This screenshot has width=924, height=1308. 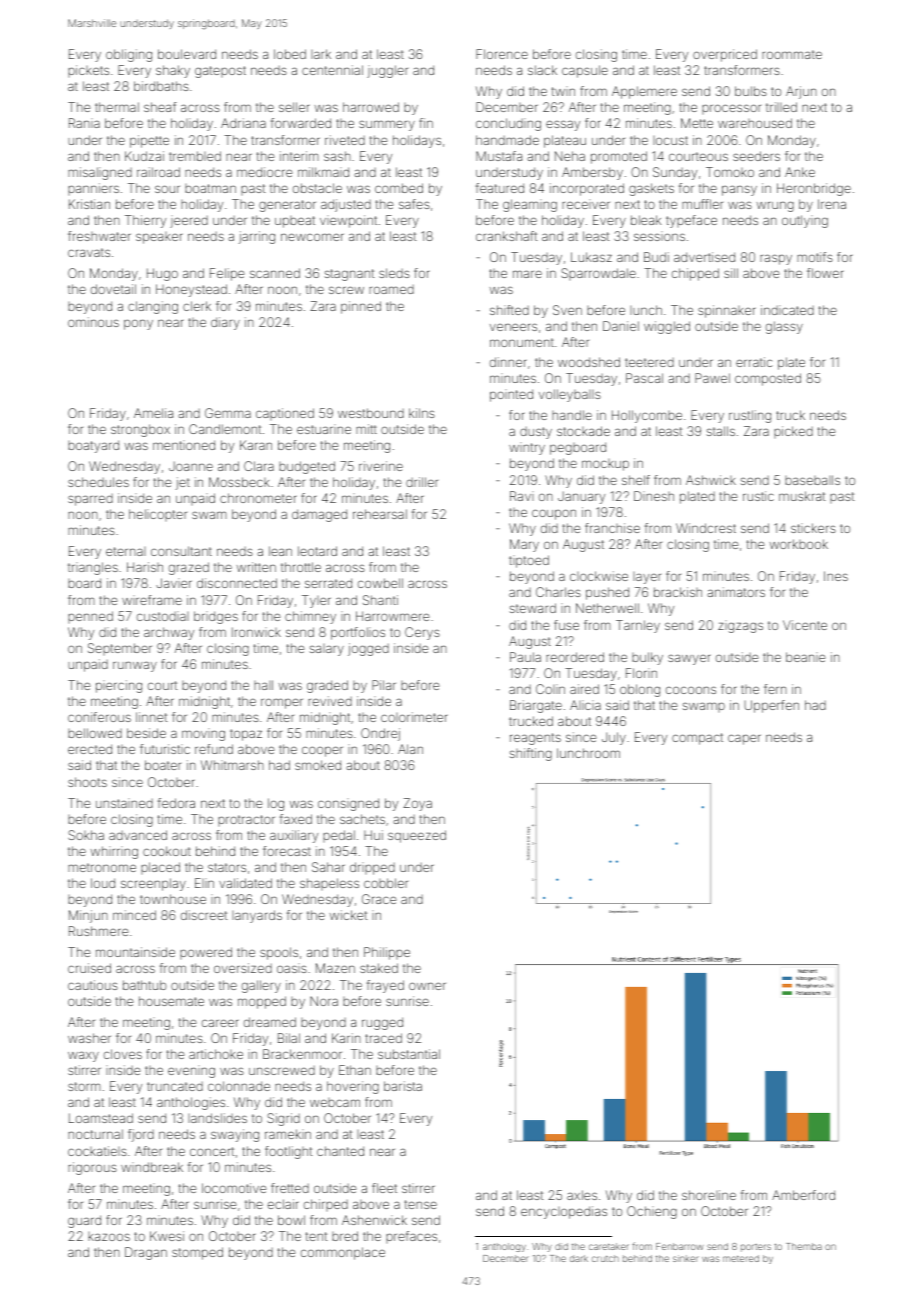 What do you see at coordinates (582, 1195) in the screenshot?
I see `axles` at bounding box center [582, 1195].
